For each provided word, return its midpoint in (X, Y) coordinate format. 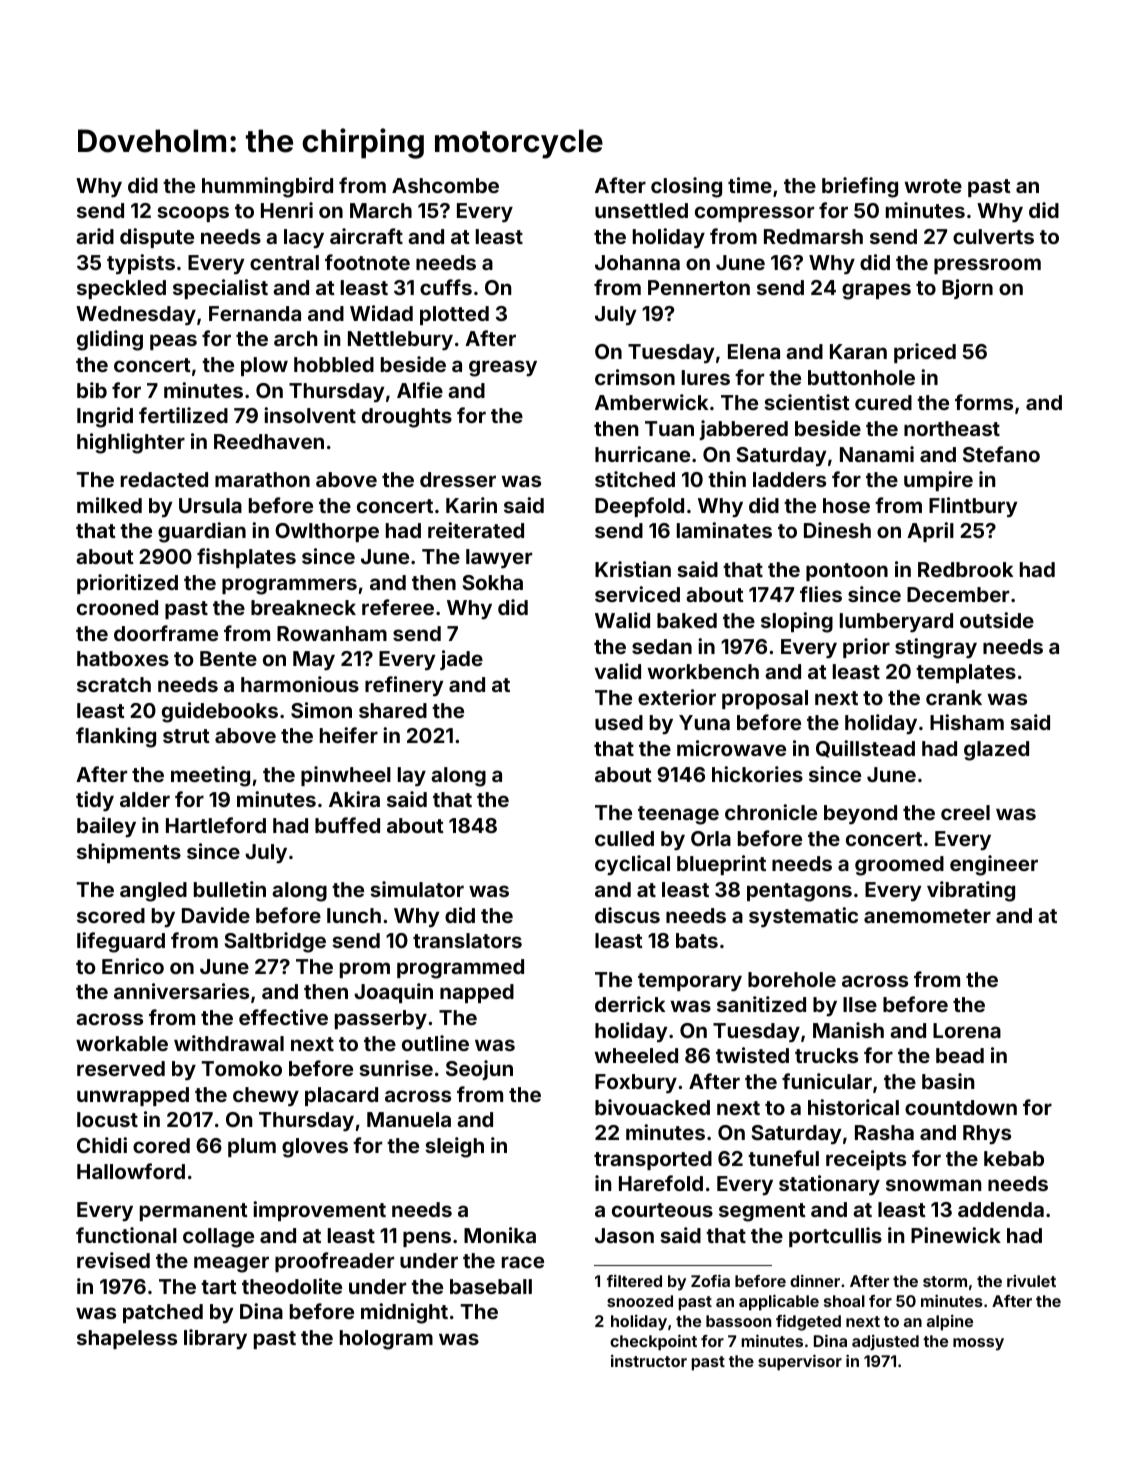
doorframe (166, 633)
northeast (952, 428)
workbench (703, 671)
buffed (347, 825)
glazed (996, 751)
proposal (765, 699)
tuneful (783, 1158)
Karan (858, 351)
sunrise (396, 1068)
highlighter (131, 443)
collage (218, 1238)
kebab (1014, 1158)
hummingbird (267, 187)
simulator (417, 889)
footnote (367, 262)
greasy (503, 368)
